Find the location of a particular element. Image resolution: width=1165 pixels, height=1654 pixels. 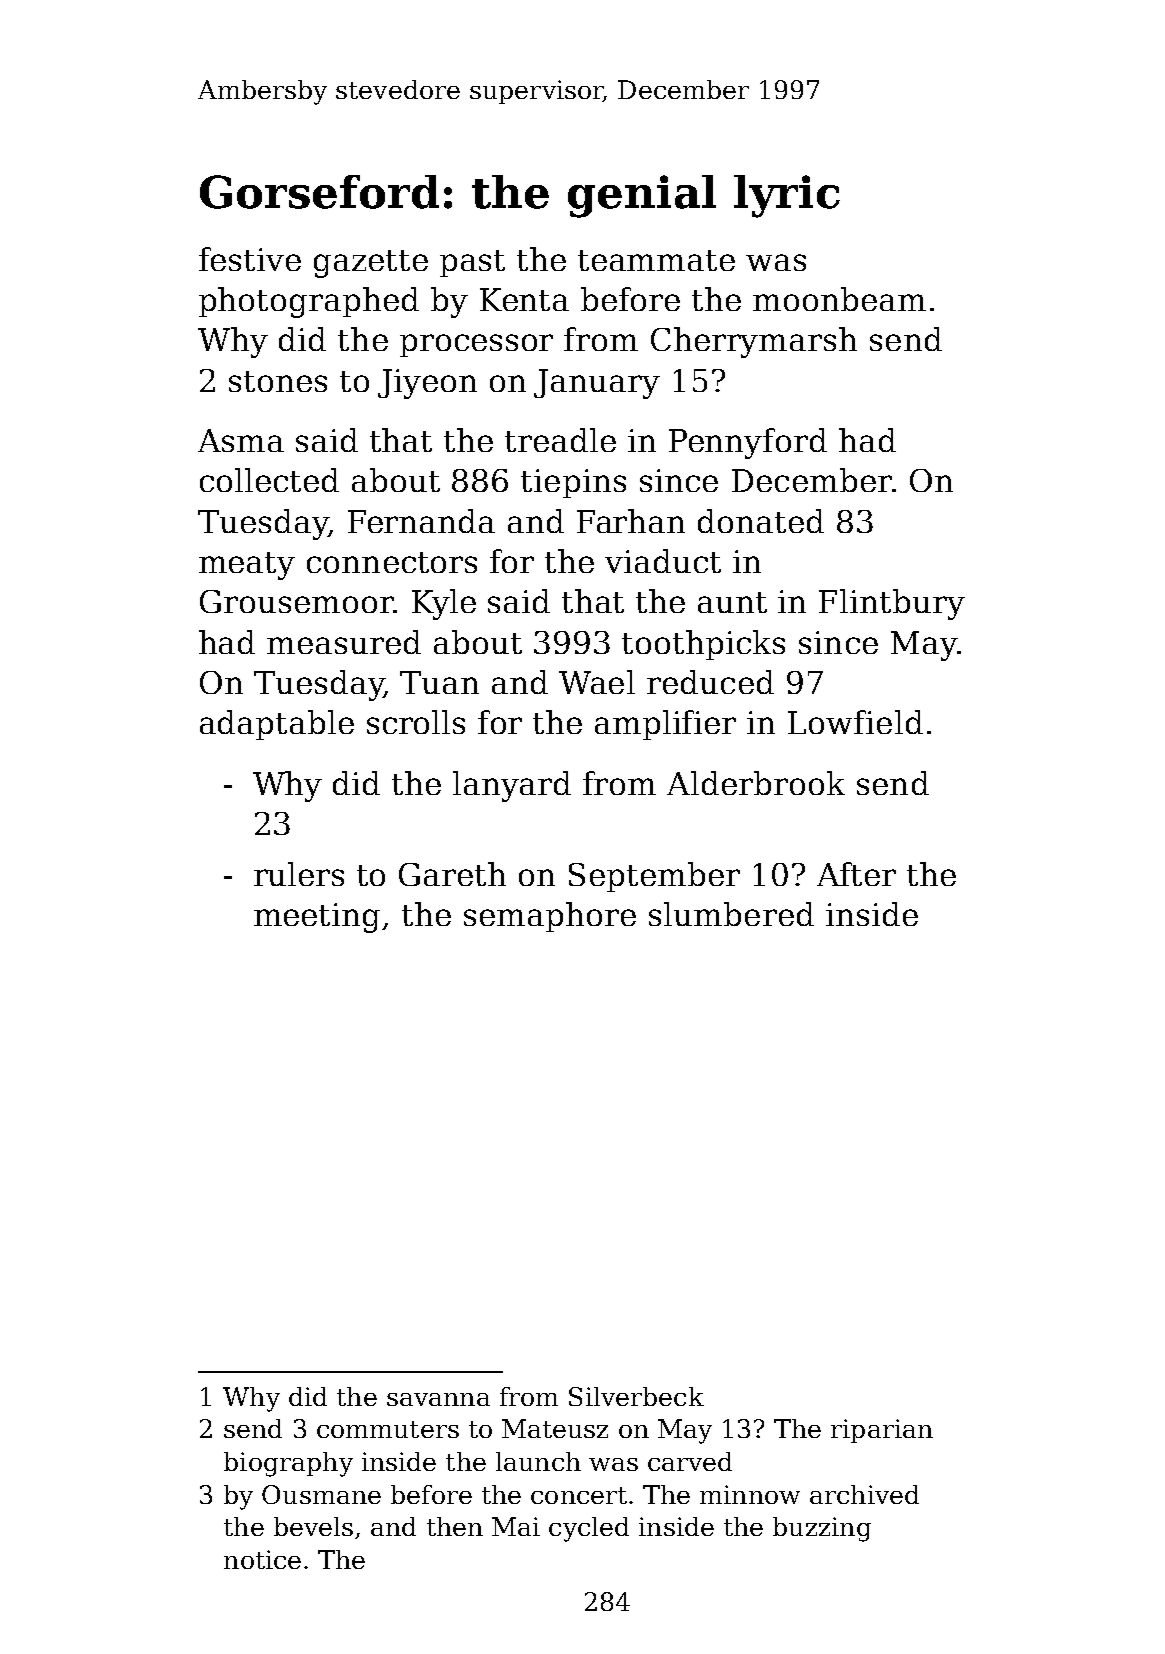

Mai is located at coordinates (516, 1526).
